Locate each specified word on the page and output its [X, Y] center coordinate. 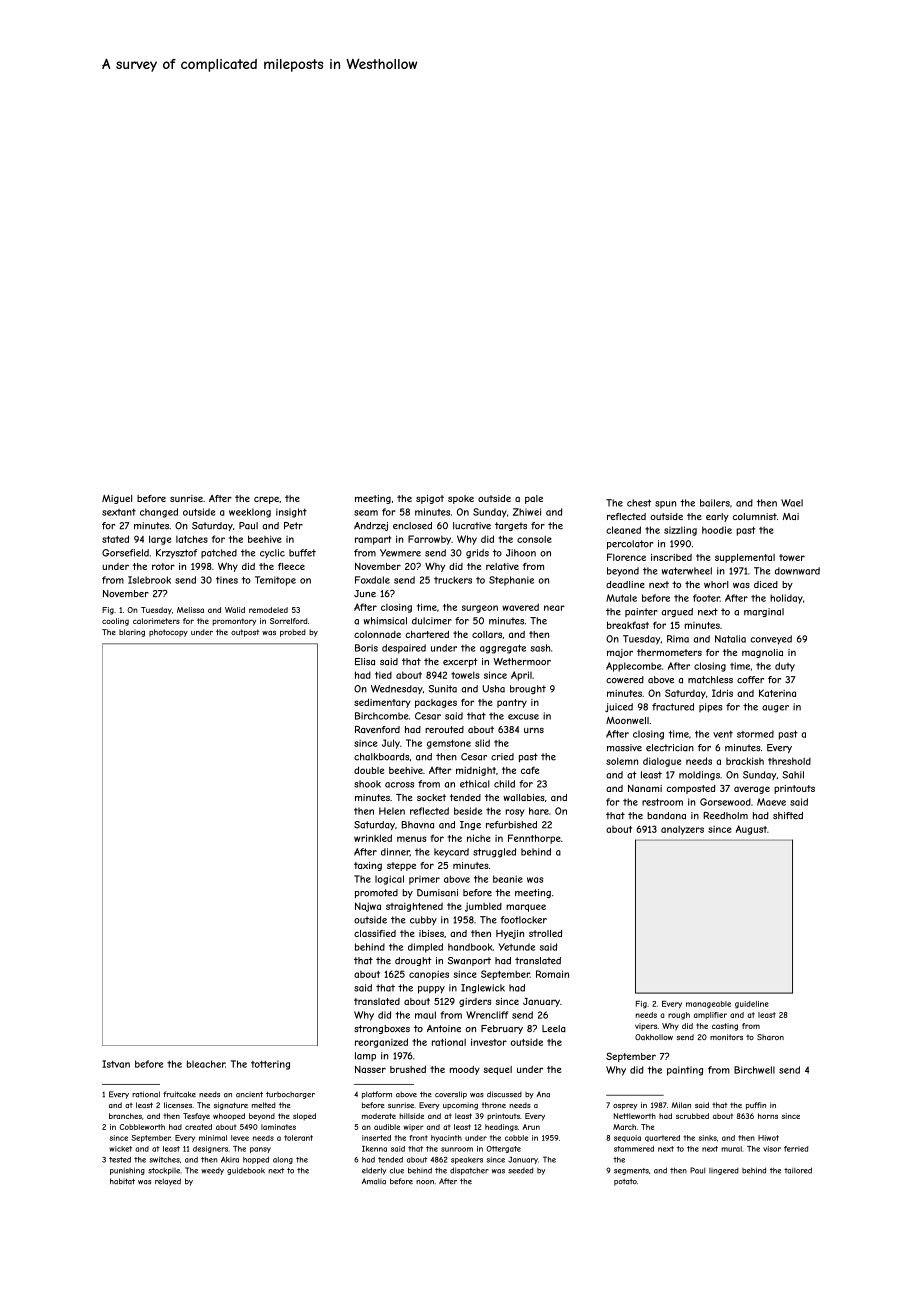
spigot [430, 499]
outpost [245, 633]
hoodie [717, 530]
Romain [552, 974]
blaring [132, 633]
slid [482, 743]
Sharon [770, 1037]
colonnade [377, 634]
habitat [122, 1181]
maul [425, 1015]
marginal [764, 612]
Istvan [116, 1064]
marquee [526, 908]
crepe [266, 500]
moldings [699, 776]
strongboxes [382, 1029]
